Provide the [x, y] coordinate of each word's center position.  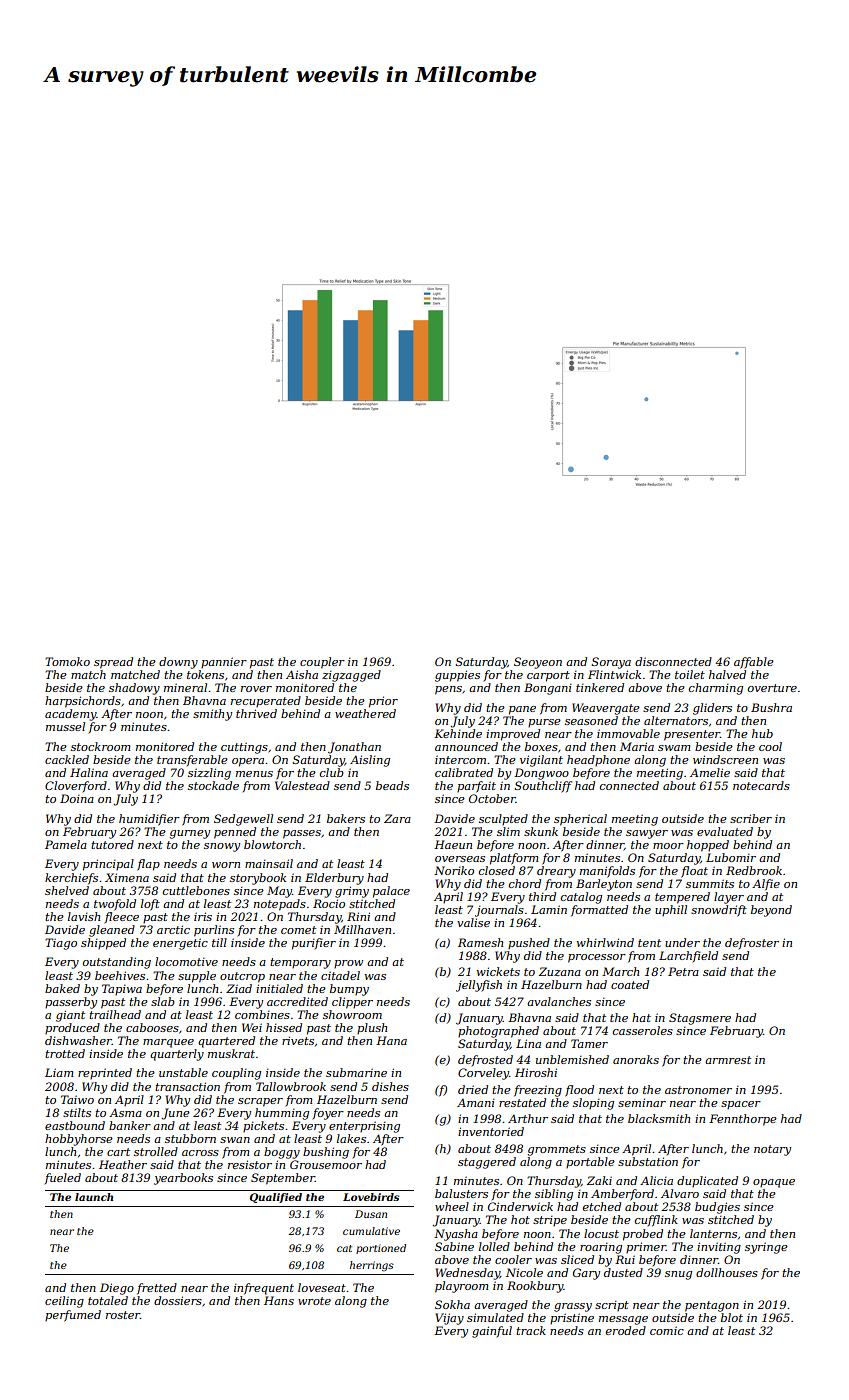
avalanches [559, 1001]
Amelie [710, 772]
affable [754, 663]
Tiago [61, 944]
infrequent [264, 1289]
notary [772, 1150]
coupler [322, 663]
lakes [351, 1138]
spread [113, 663]
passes [302, 834]
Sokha [452, 1304]
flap [148, 865]
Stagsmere [700, 1019]
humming [282, 1114]
